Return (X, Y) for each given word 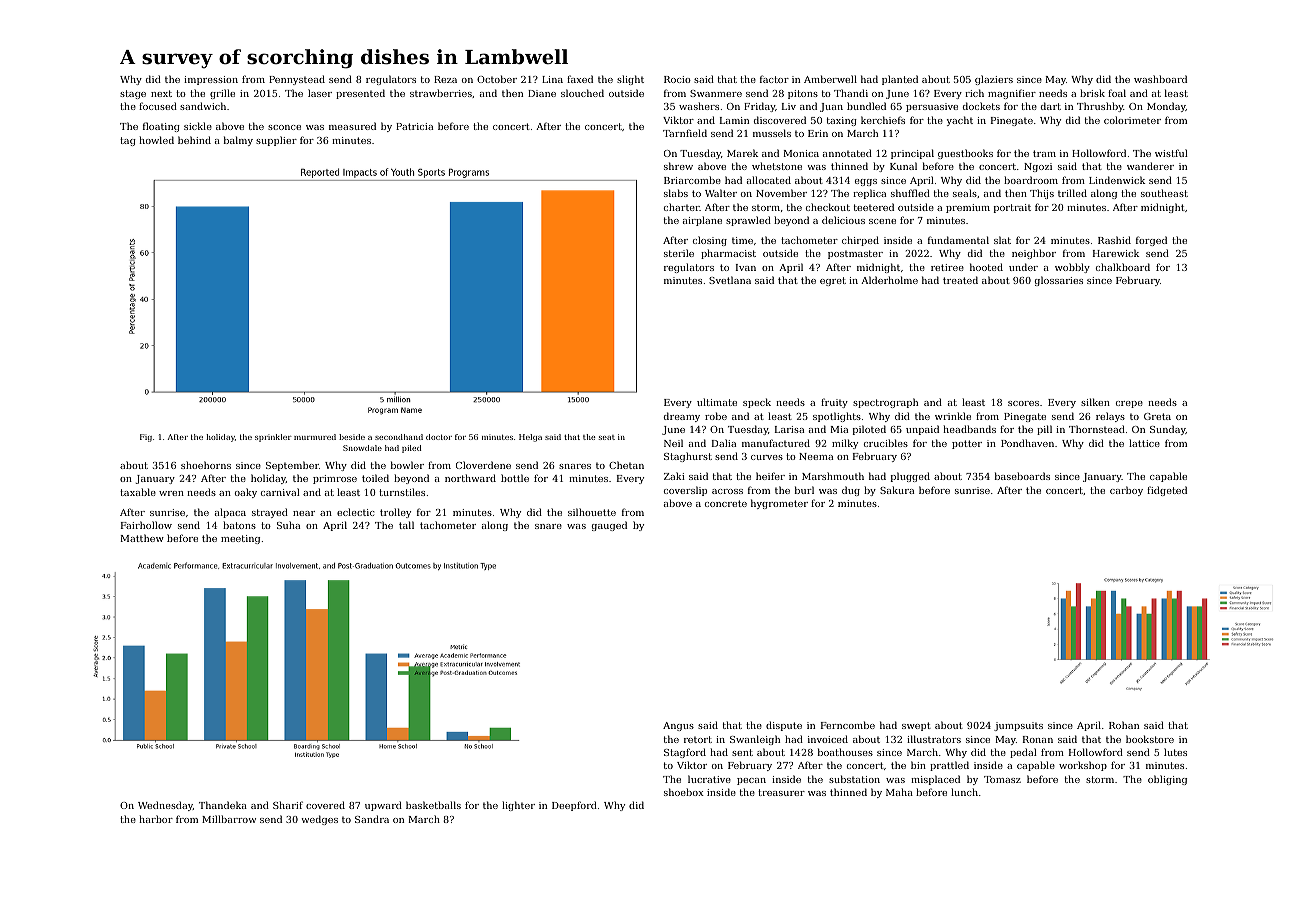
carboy (1126, 491)
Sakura (897, 490)
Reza (445, 79)
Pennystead (297, 80)
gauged (609, 526)
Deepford (574, 806)
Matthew (142, 538)
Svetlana (730, 280)
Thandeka (223, 805)
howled (156, 140)
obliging (1167, 780)
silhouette (592, 512)
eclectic (356, 512)
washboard (1160, 79)
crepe (1129, 404)
